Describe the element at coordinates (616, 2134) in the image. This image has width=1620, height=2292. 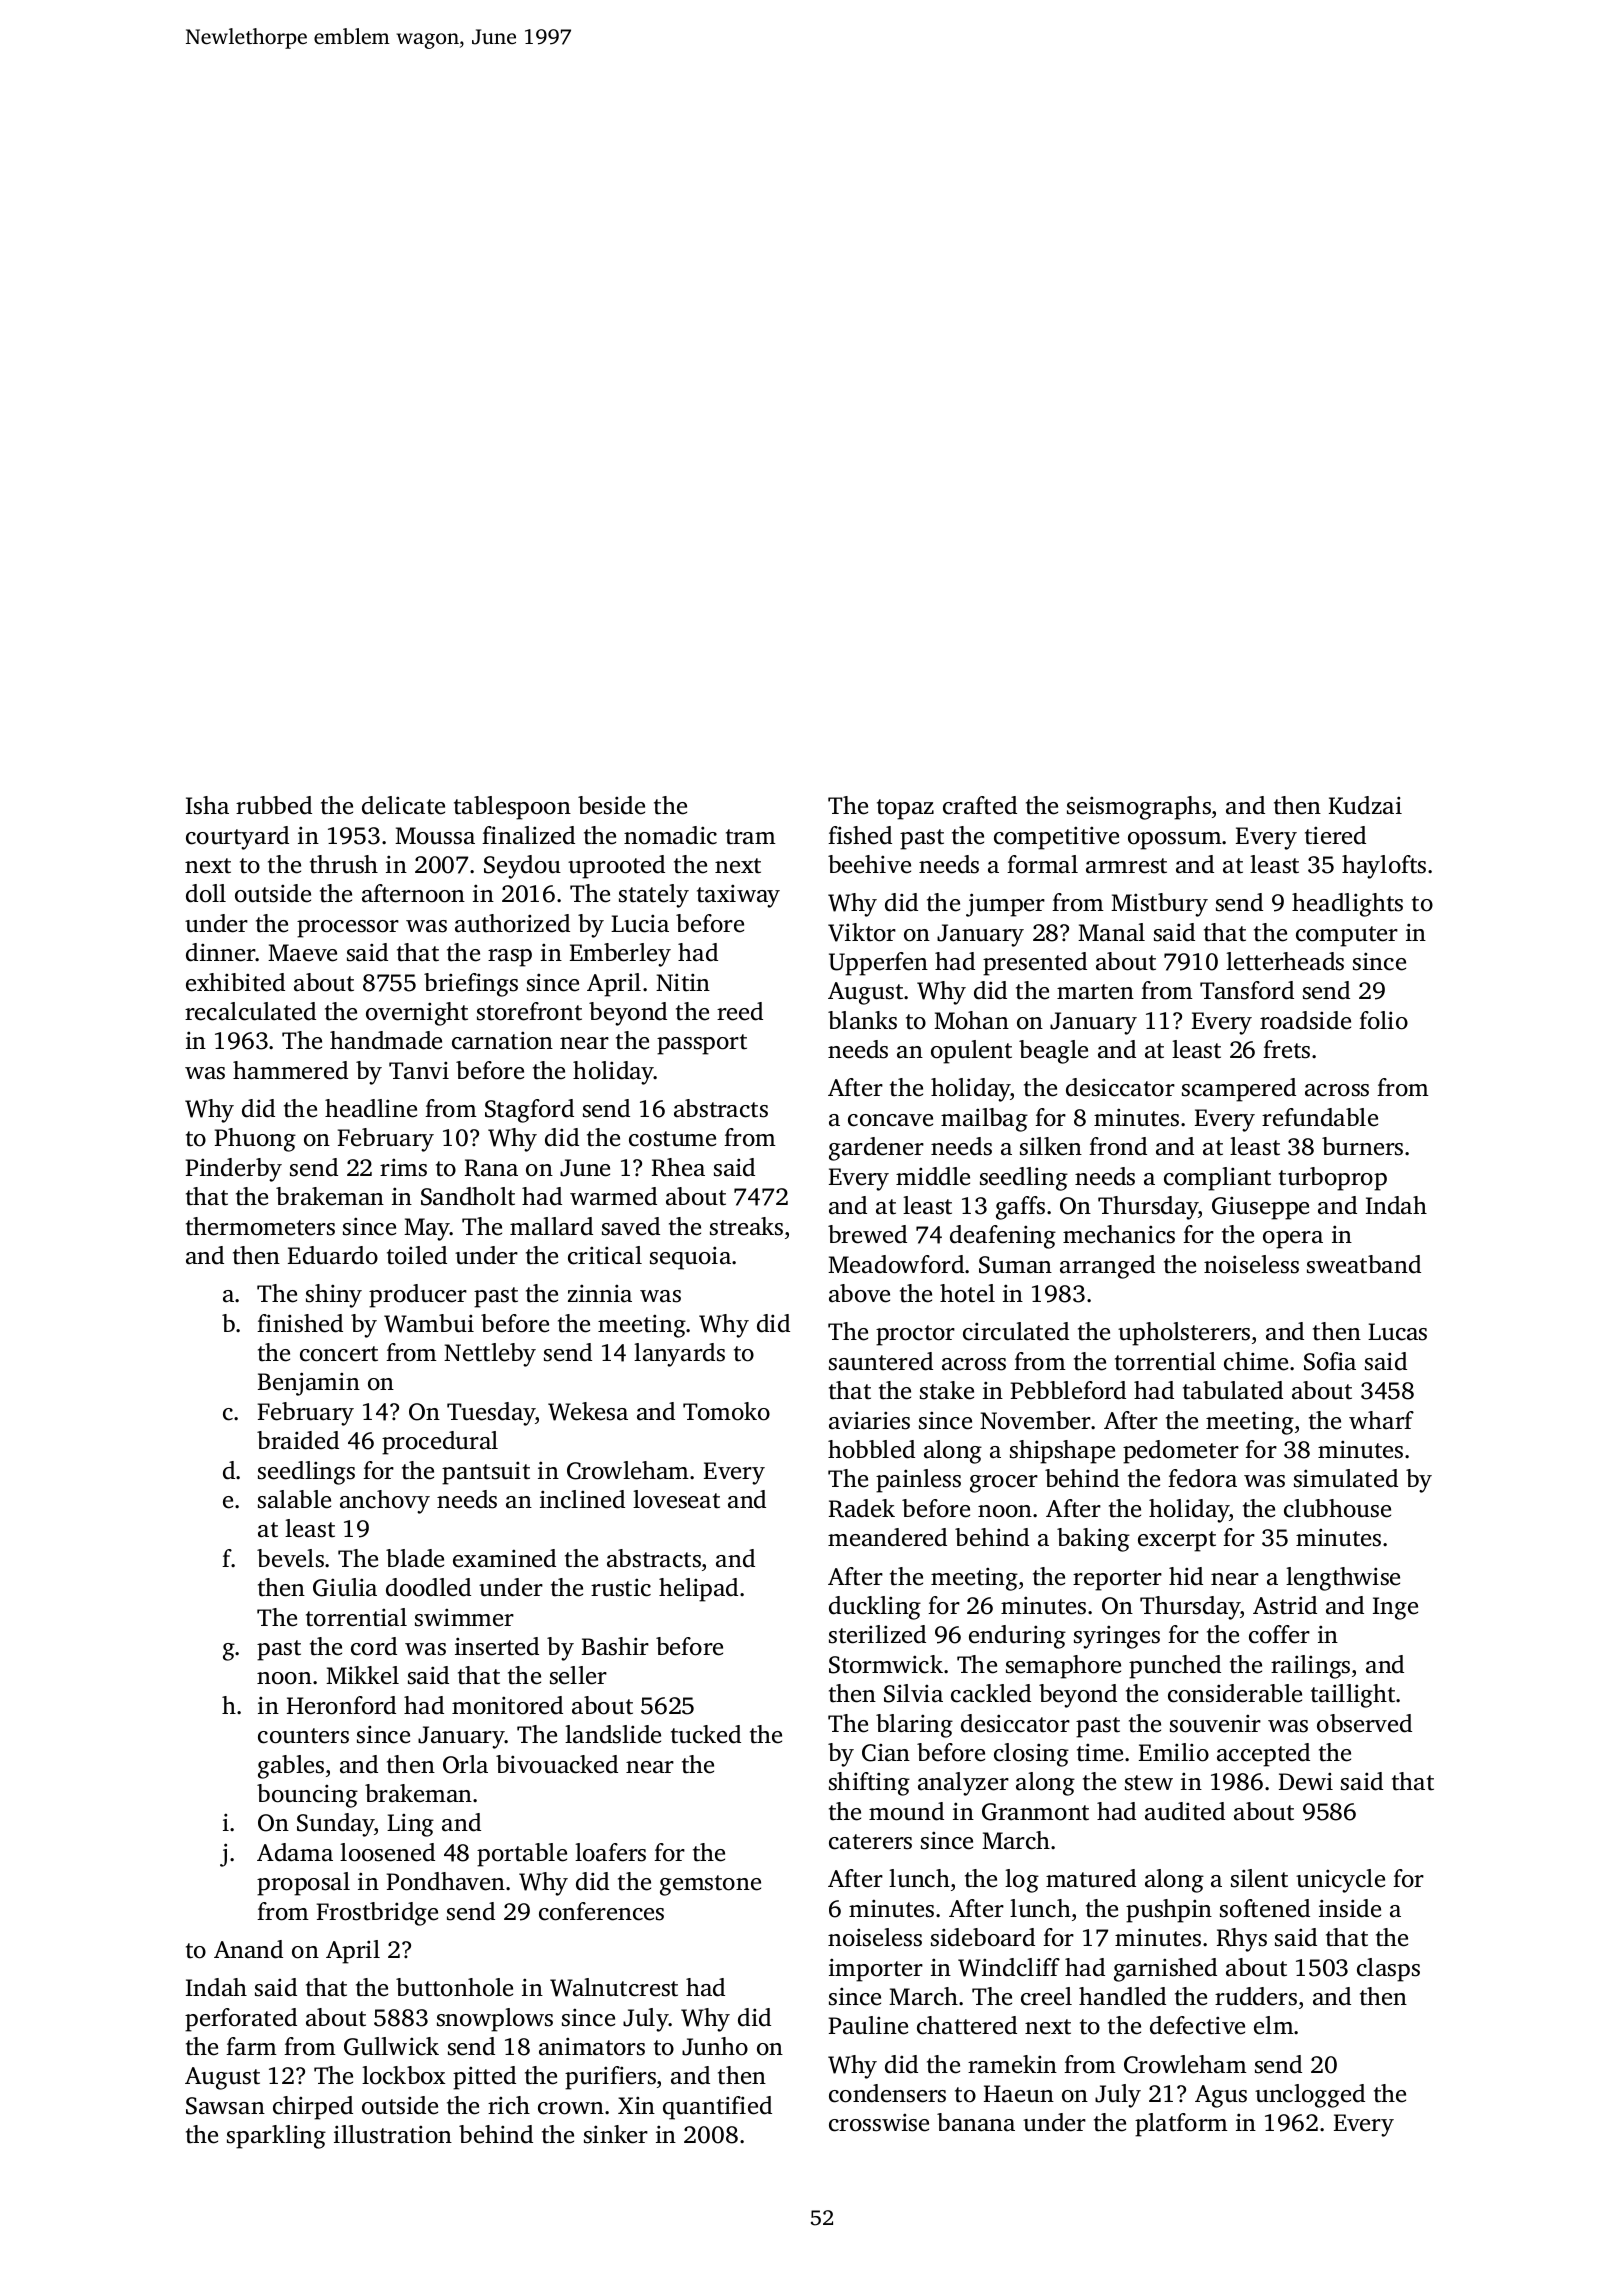
I see `sinker` at that location.
